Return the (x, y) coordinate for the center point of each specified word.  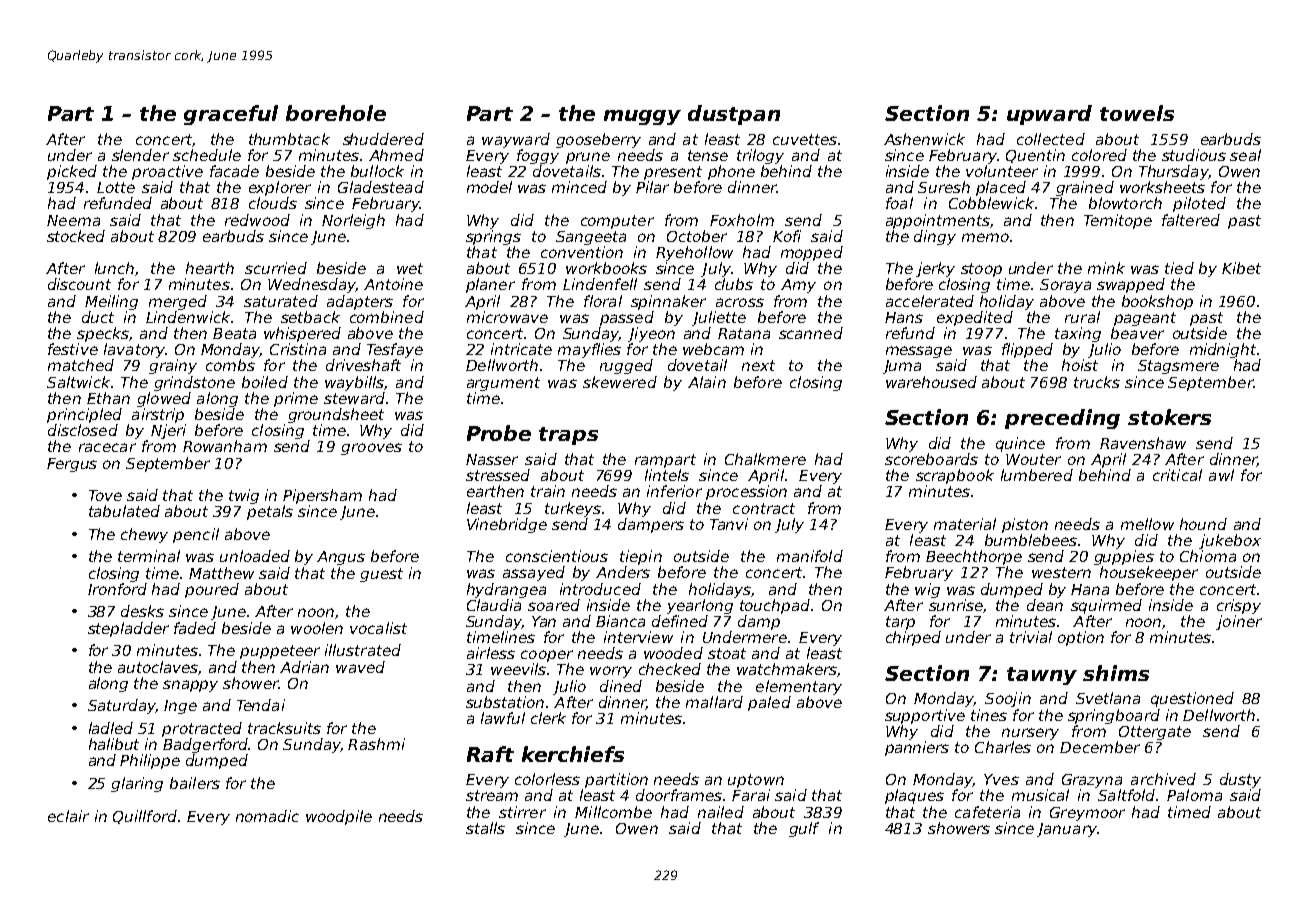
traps (568, 436)
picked (72, 172)
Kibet (1241, 268)
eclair (68, 816)
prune (588, 158)
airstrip (158, 415)
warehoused (931, 382)
